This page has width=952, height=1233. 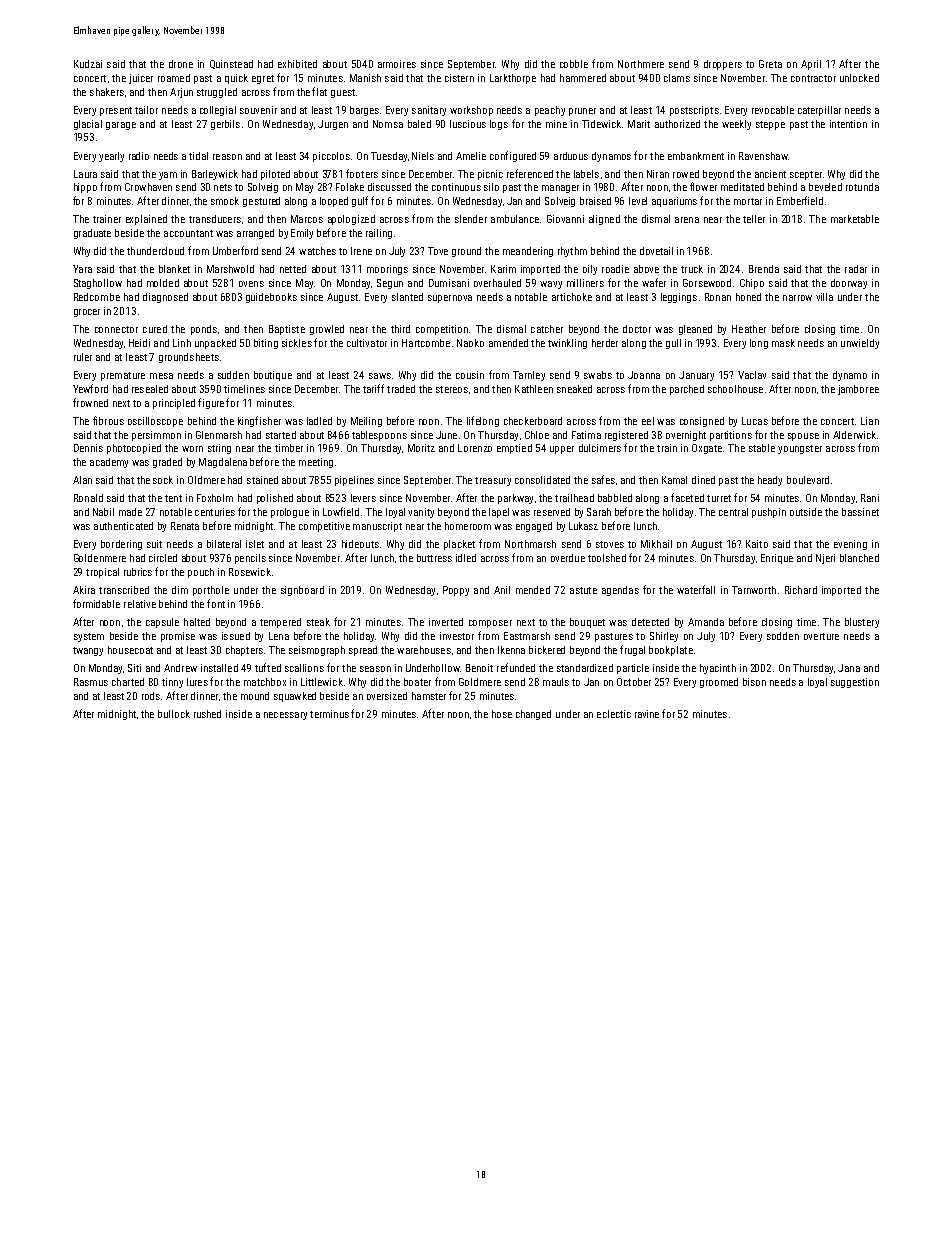 What do you see at coordinates (188, 233) in the page?
I see `accountant` at bounding box center [188, 233].
